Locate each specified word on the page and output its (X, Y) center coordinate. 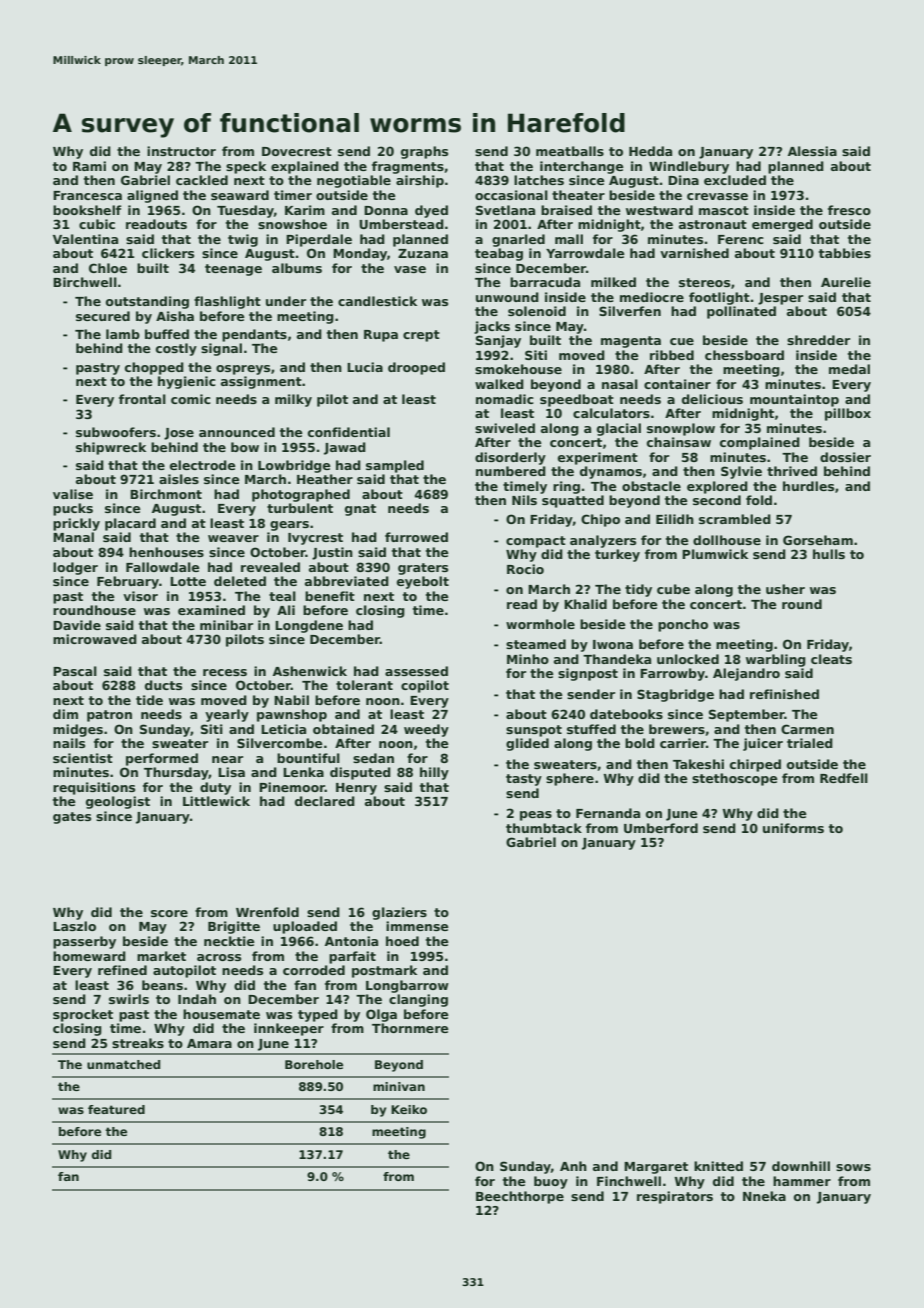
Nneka (764, 1196)
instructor (181, 151)
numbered (511, 471)
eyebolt (423, 582)
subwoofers (116, 432)
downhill (801, 1166)
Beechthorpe (520, 1197)
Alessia (812, 151)
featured (116, 1109)
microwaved (95, 639)
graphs (424, 152)
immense (417, 926)
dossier (845, 457)
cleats (831, 659)
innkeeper (289, 1029)
